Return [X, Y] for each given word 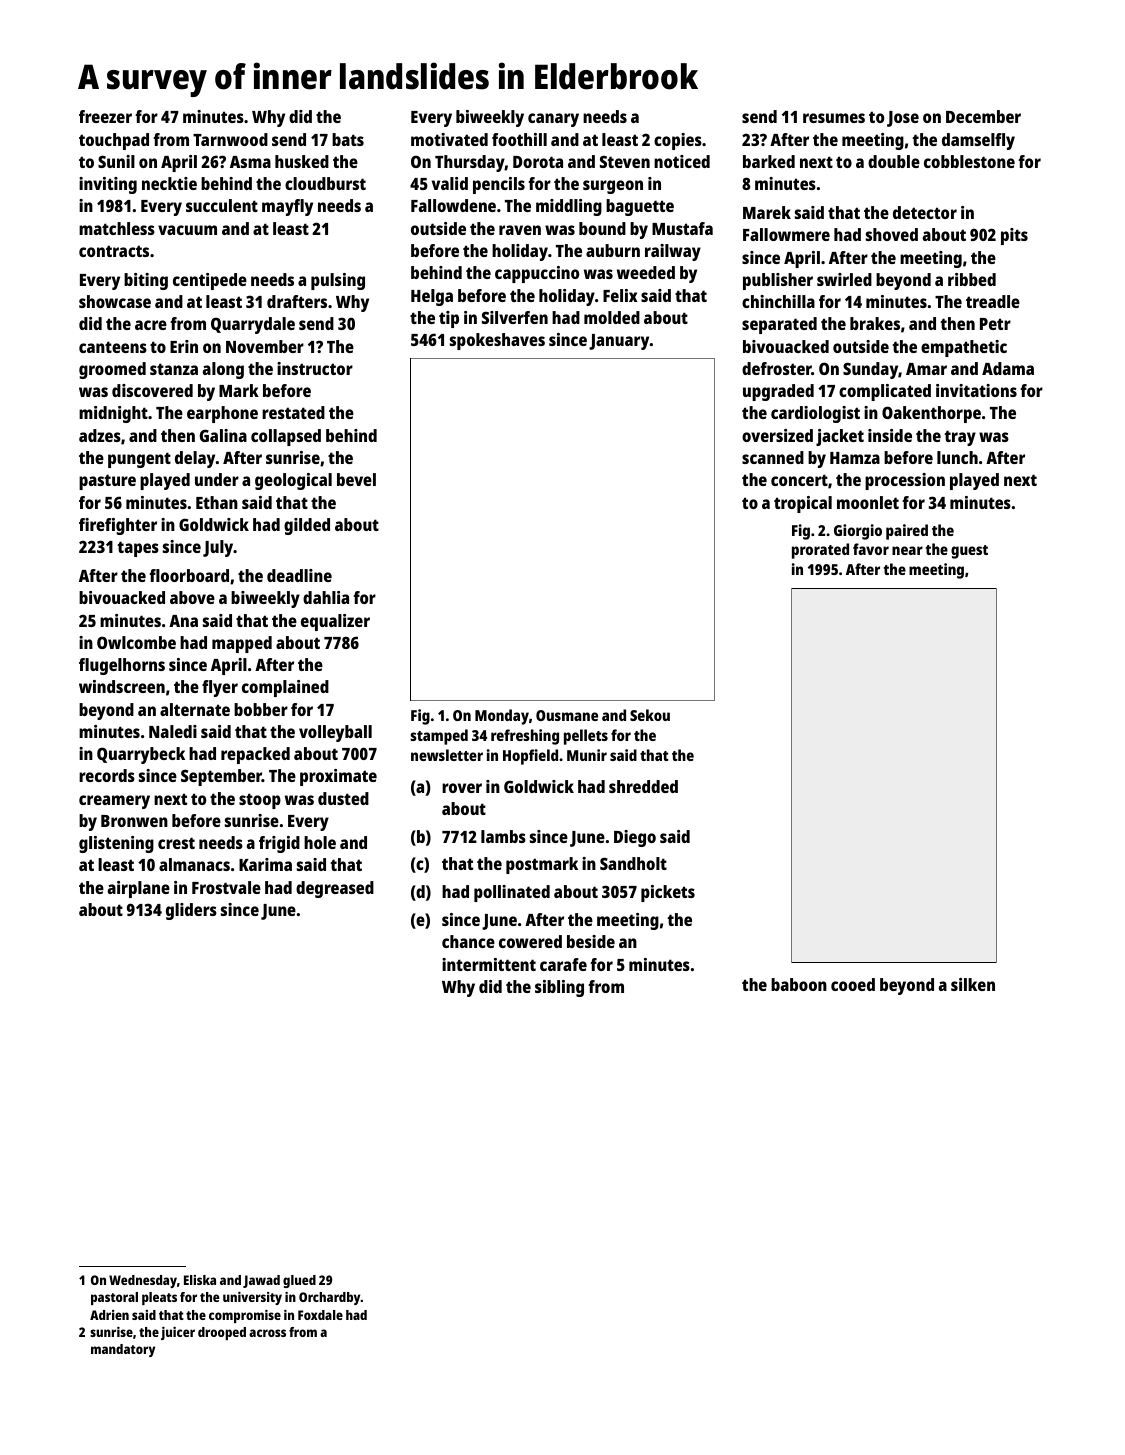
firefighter [118, 526]
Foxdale [320, 1315]
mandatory [123, 1350]
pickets [668, 893]
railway [673, 252]
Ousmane [567, 715]
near [907, 550]
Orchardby [330, 1298]
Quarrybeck [141, 755]
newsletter [447, 755]
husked [302, 161]
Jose [903, 119]
